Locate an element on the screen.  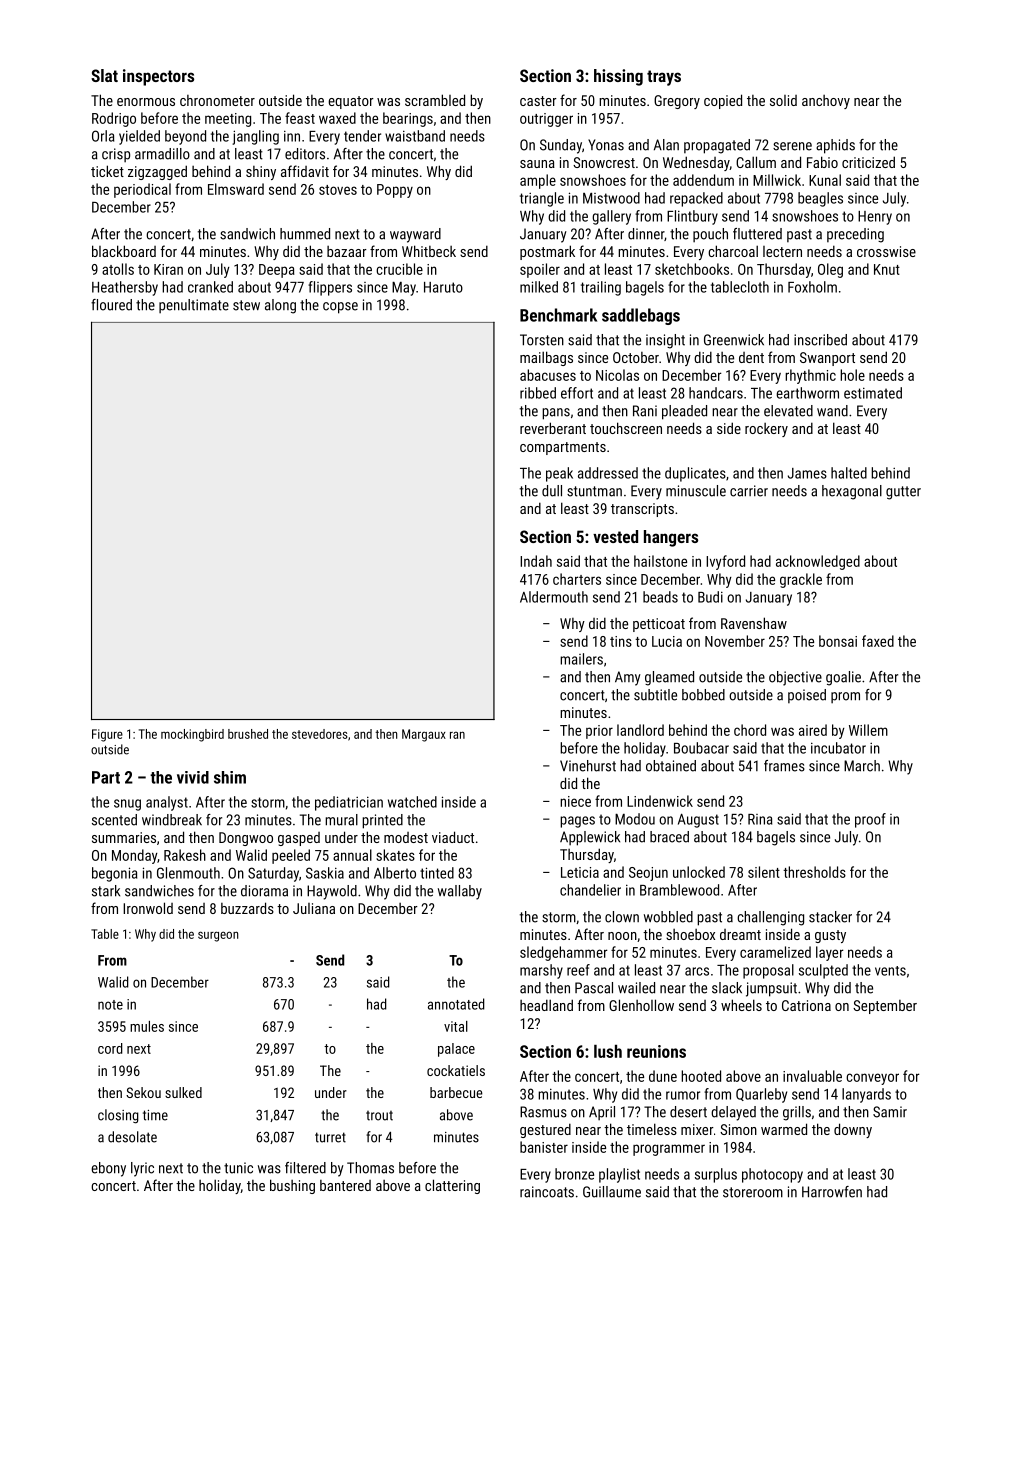
postmark is located at coordinates (547, 252).
